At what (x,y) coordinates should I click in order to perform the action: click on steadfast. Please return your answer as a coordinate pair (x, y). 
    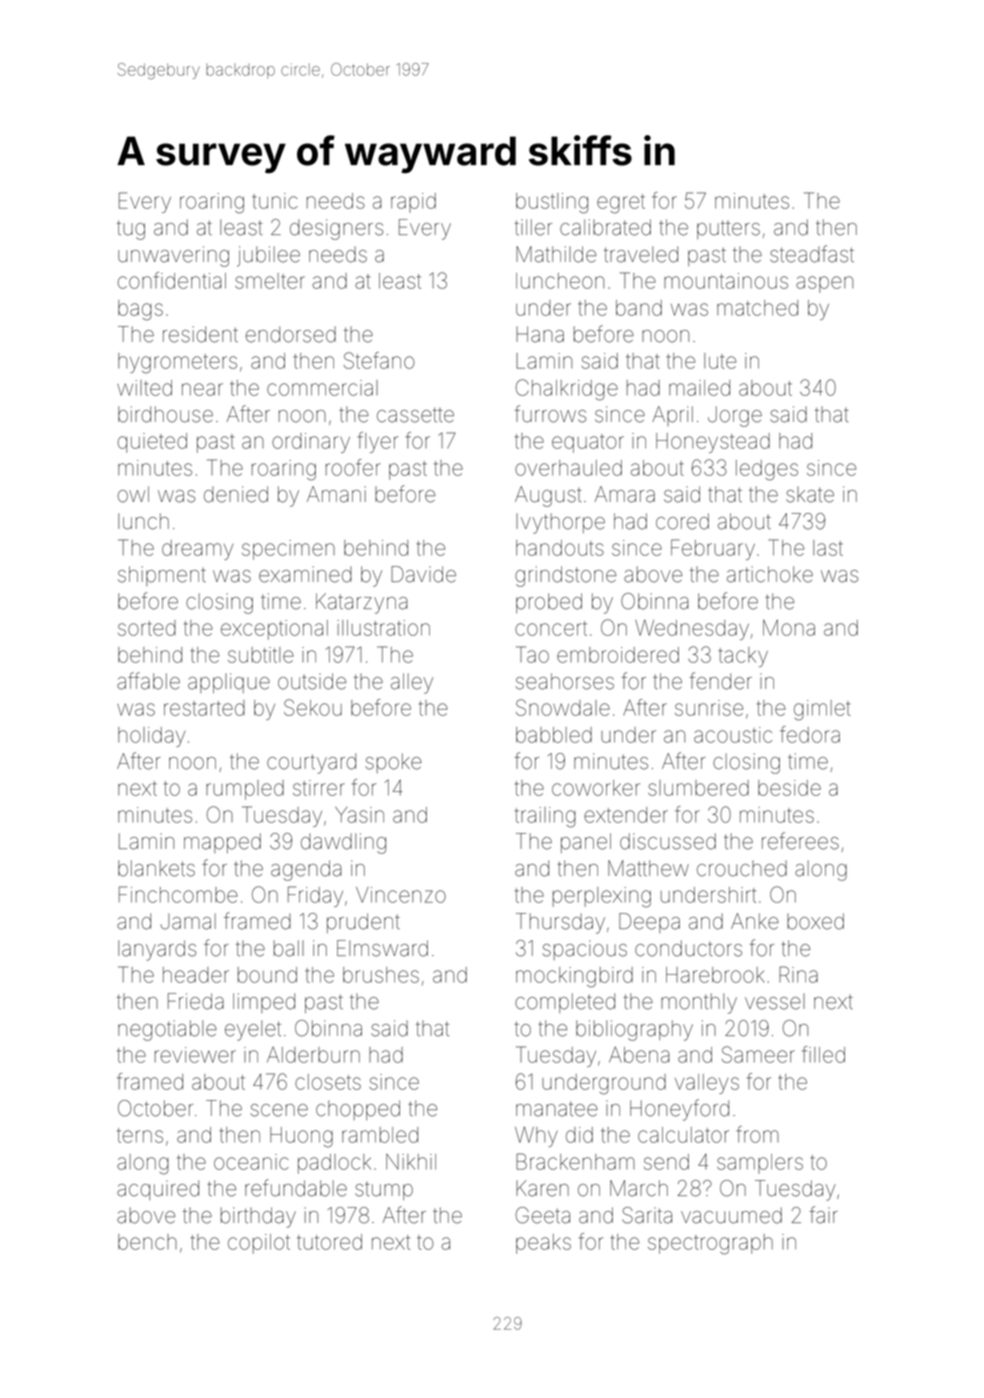
    Looking at the image, I should click on (812, 254).
